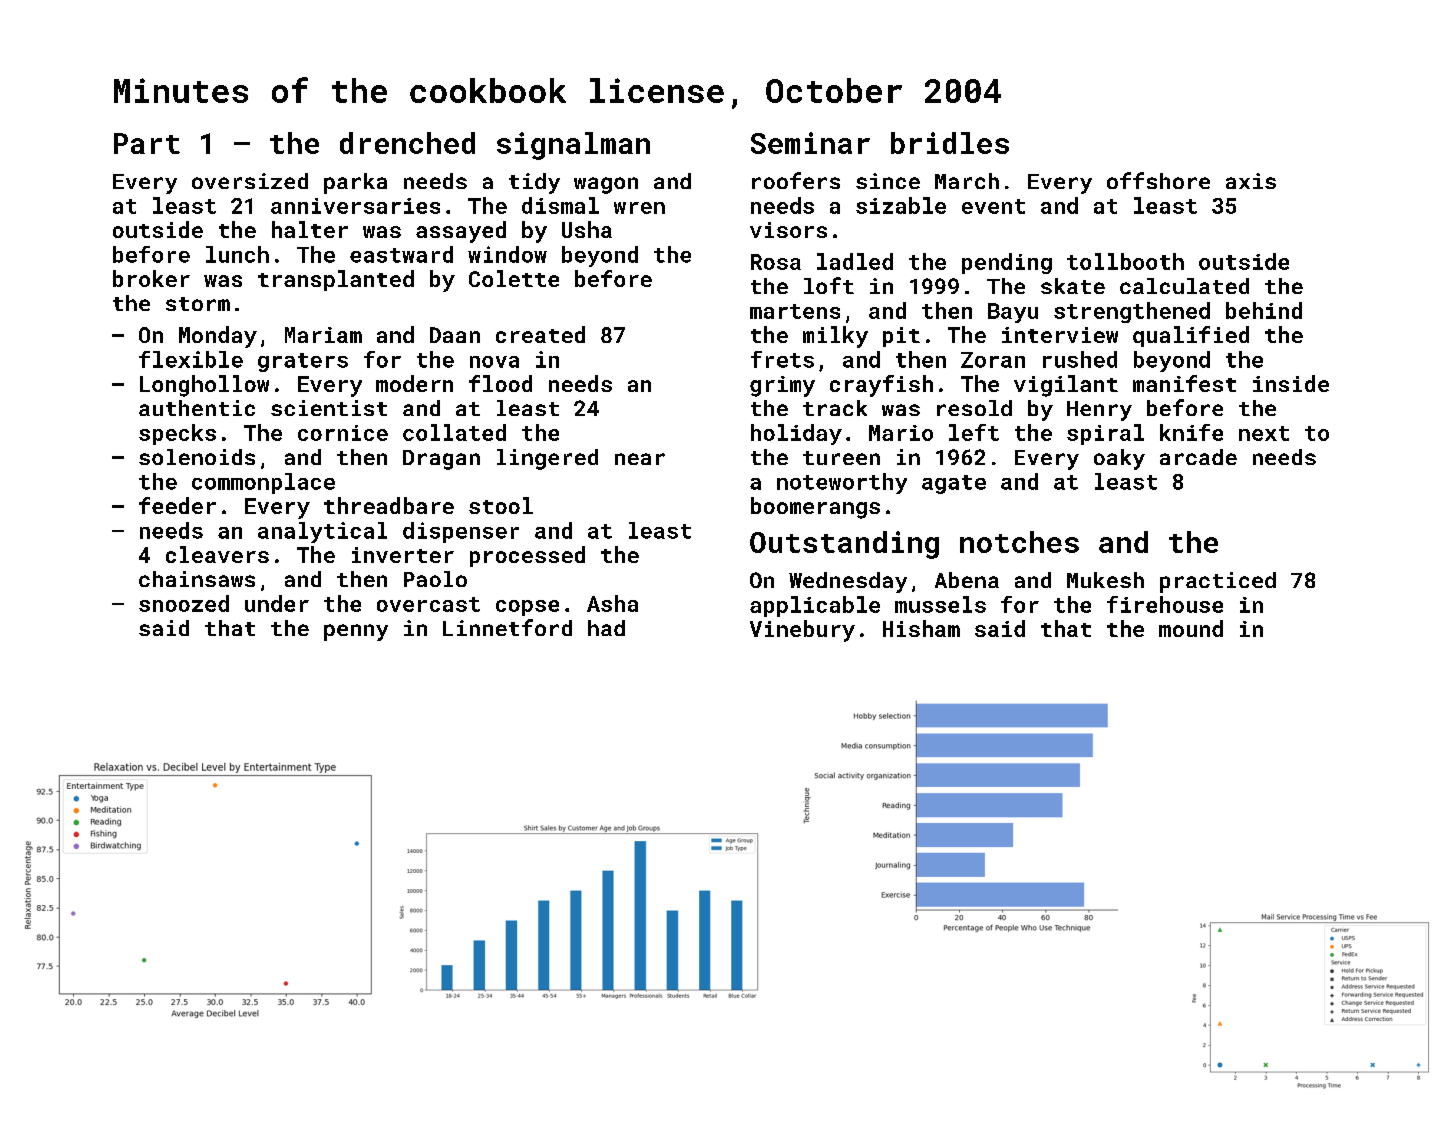 Image resolution: width=1452 pixels, height=1122 pixels. Describe the element at coordinates (573, 146) in the image. I see `signalman` at that location.
